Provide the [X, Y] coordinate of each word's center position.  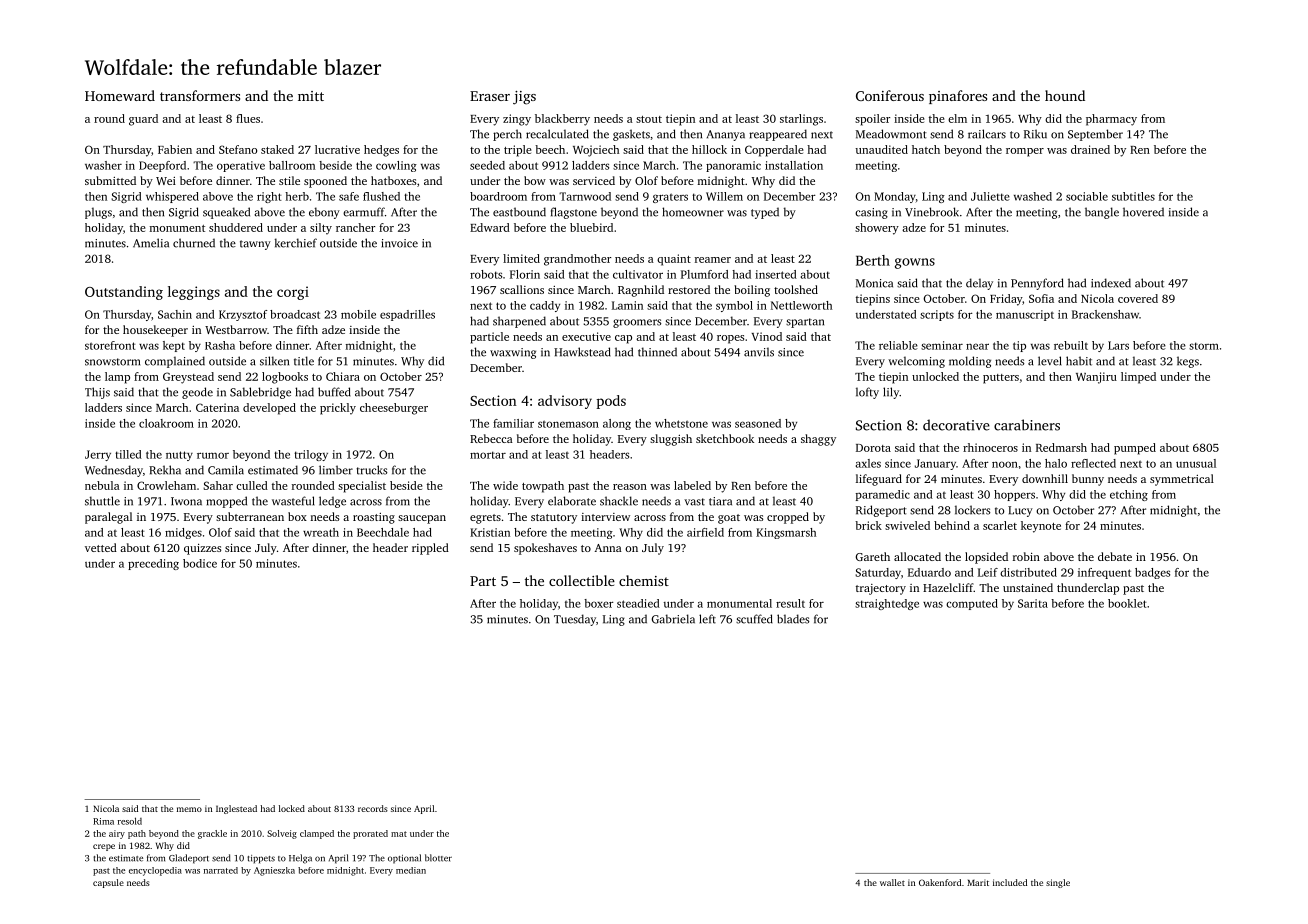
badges [1152, 573]
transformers [200, 95]
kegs [1188, 362]
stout [649, 119]
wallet [892, 882]
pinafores [958, 97]
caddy [545, 306]
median [411, 870]
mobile [358, 314]
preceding [153, 564]
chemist [644, 580]
